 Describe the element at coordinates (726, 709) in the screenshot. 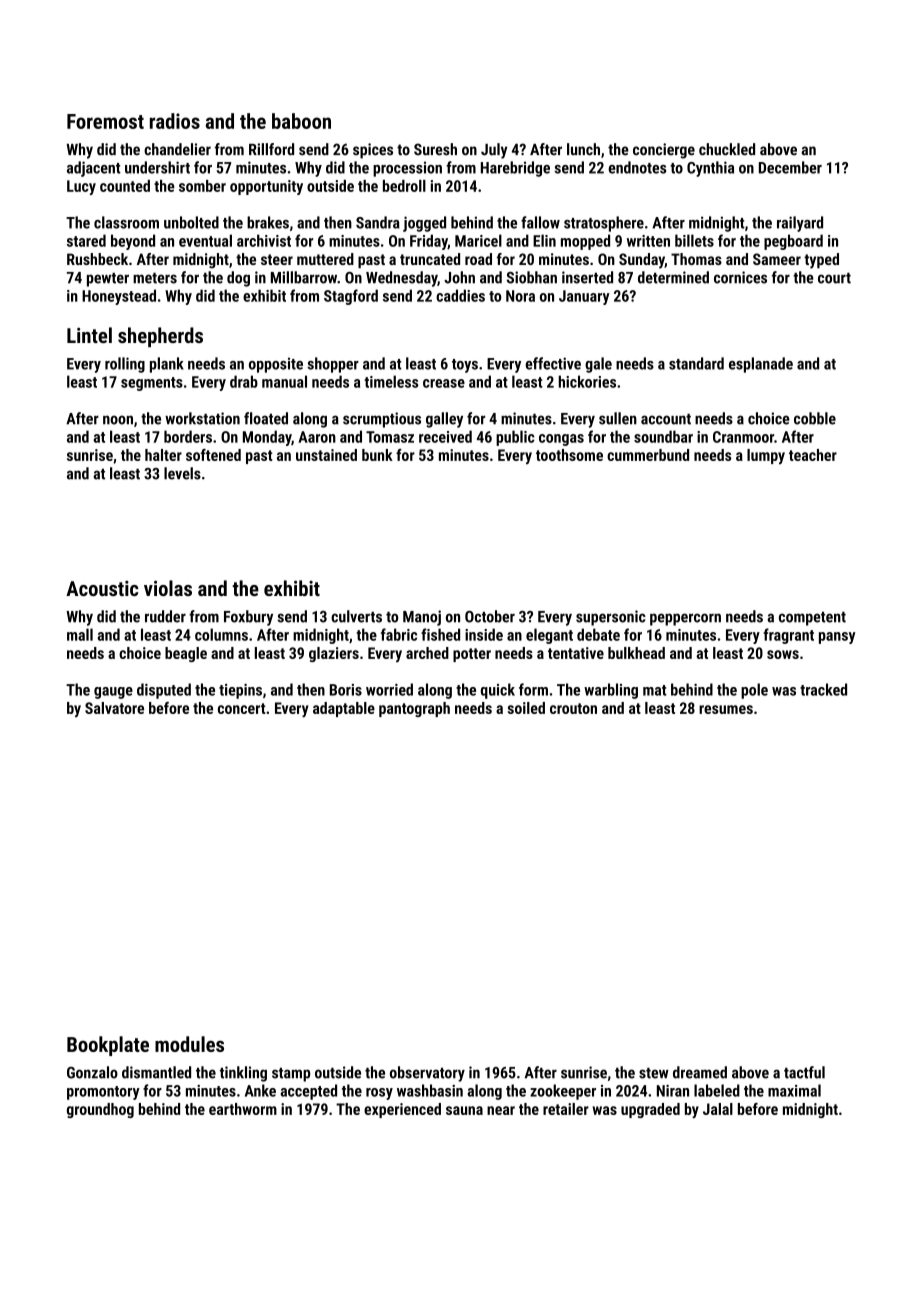

I see `resumes` at that location.
